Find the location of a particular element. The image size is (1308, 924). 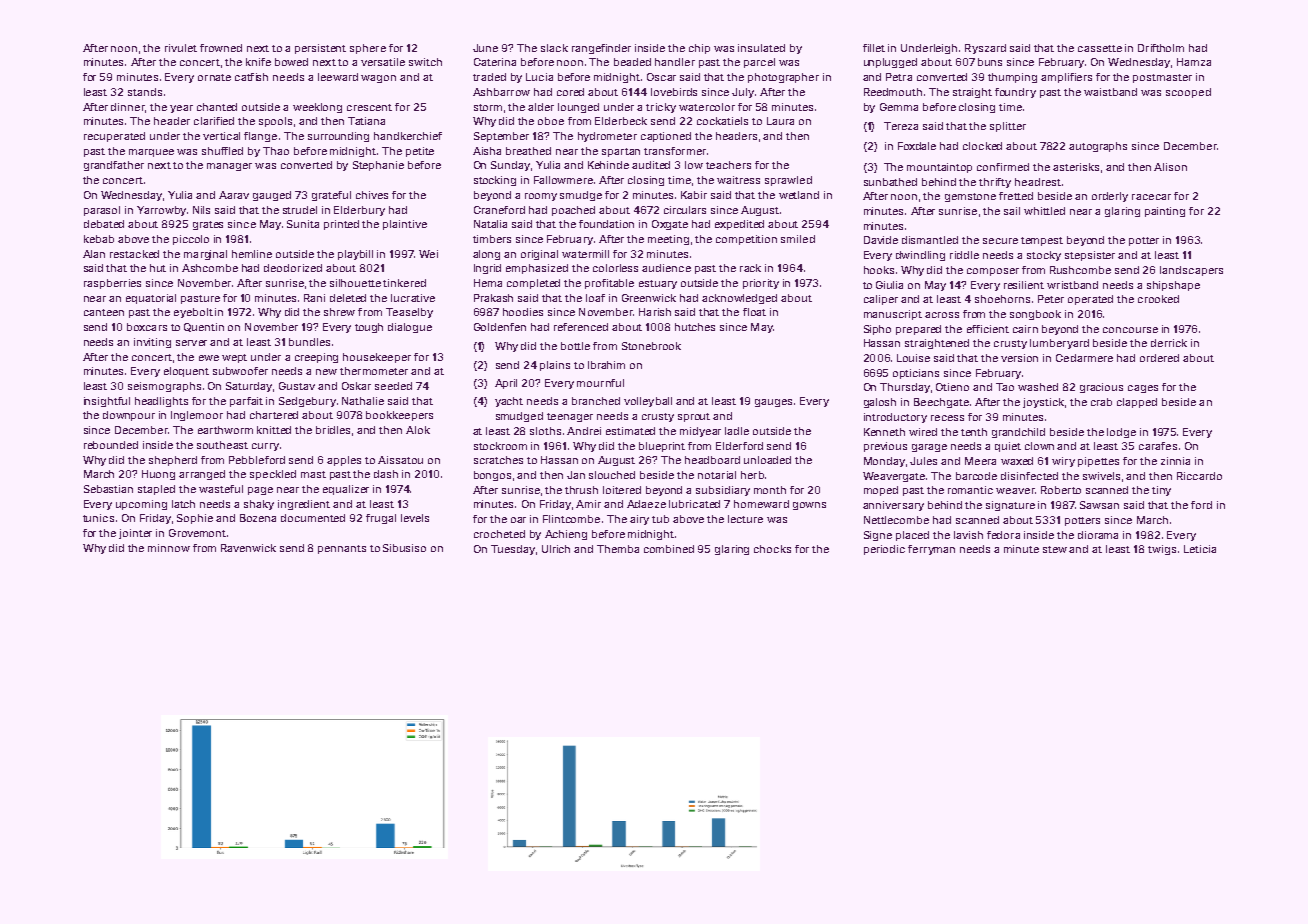

chip is located at coordinates (699, 49).
